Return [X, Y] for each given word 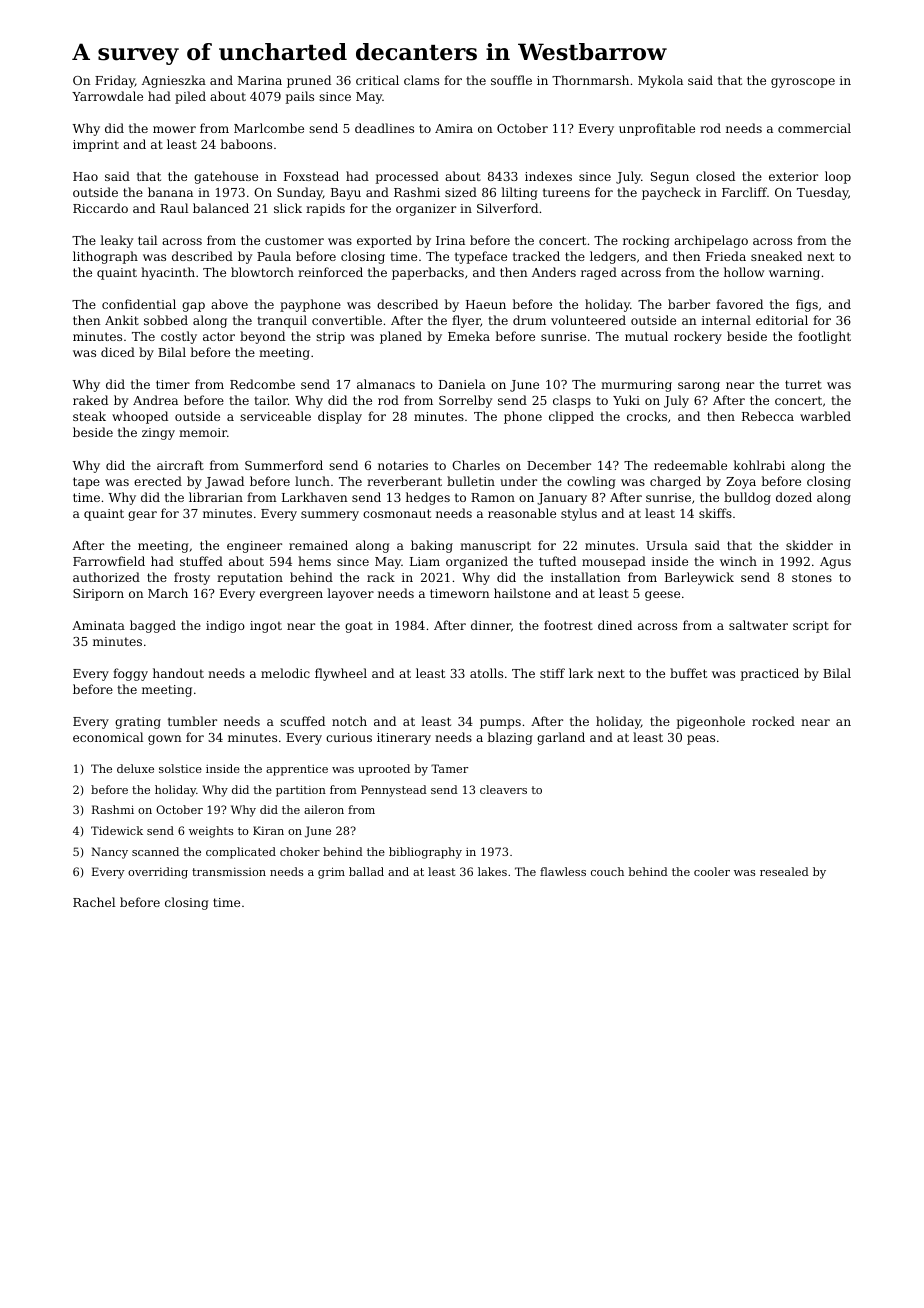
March [168, 593]
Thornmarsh [590, 80]
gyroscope [803, 83]
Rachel [94, 902]
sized [461, 192]
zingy [158, 434]
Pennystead [394, 791]
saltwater [758, 625]
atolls [486, 673]
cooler [712, 871]
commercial [814, 128]
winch [738, 561]
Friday [115, 81]
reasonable [522, 513]
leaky [116, 241]
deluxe [135, 768]
